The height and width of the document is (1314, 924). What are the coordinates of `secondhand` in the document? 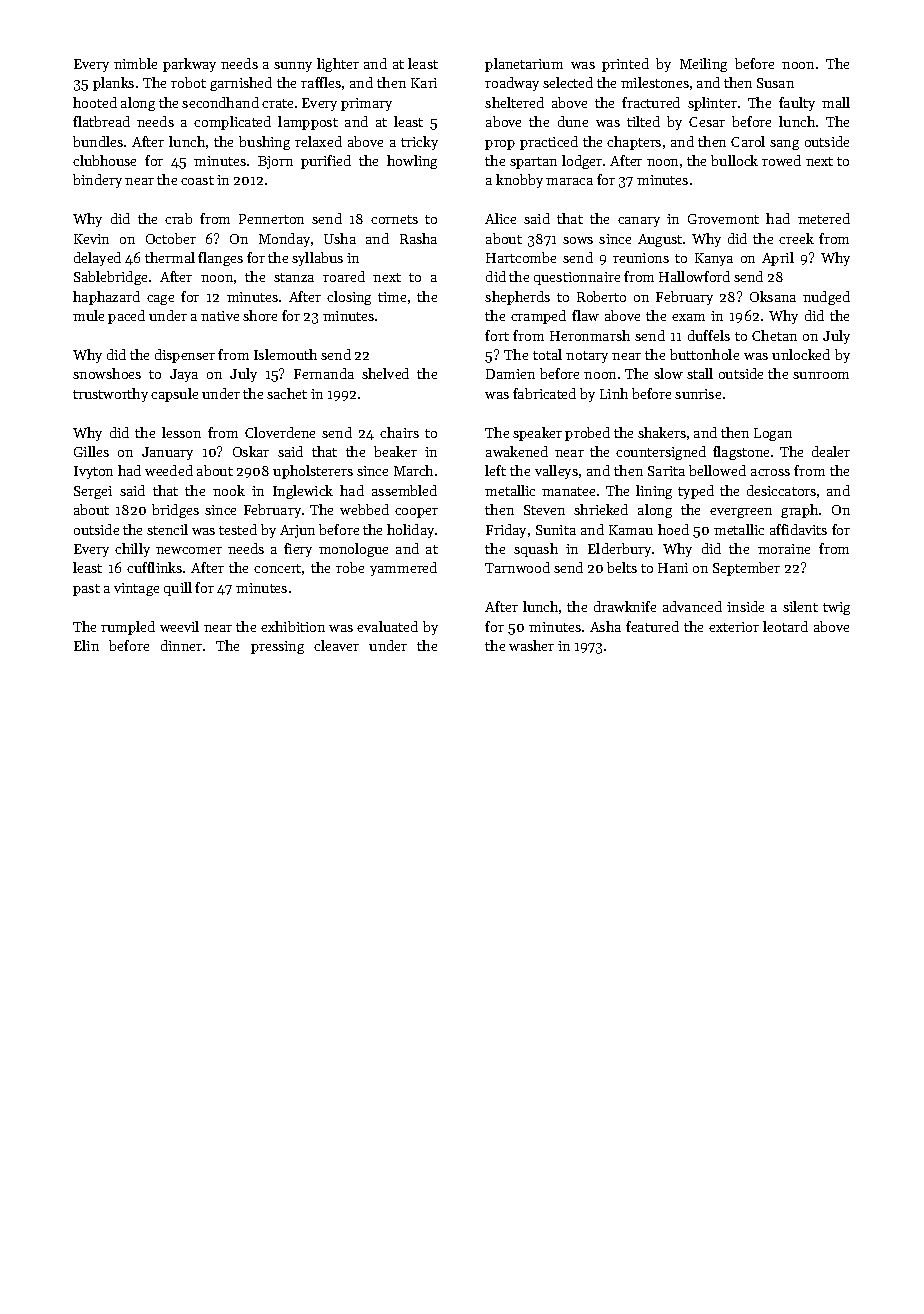 It's located at (220, 102).
